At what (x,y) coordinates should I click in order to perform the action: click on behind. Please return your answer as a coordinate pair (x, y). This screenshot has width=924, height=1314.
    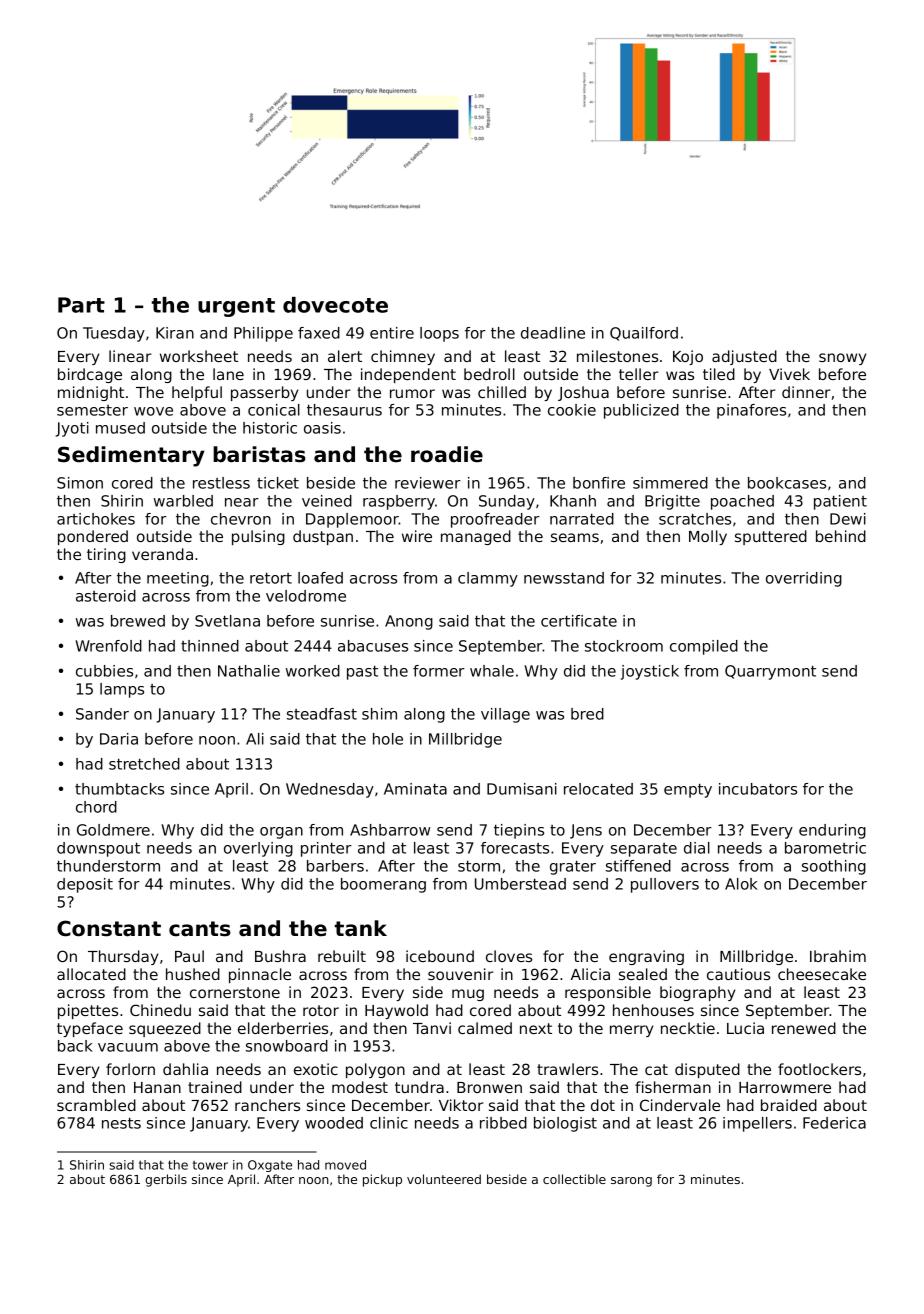
    Looking at the image, I should click on (841, 536).
